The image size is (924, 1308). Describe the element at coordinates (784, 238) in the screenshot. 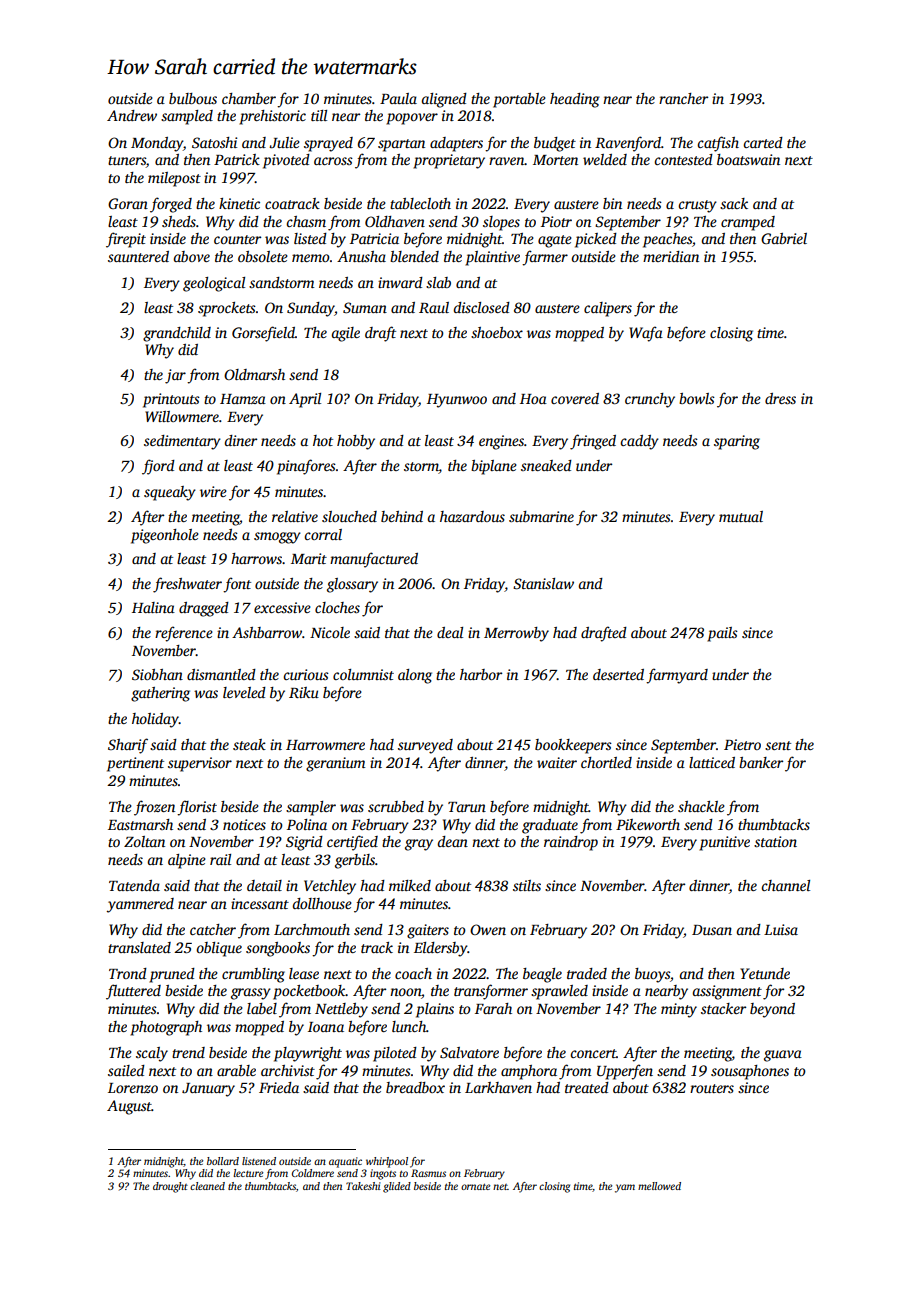

I see `Gabriel` at that location.
